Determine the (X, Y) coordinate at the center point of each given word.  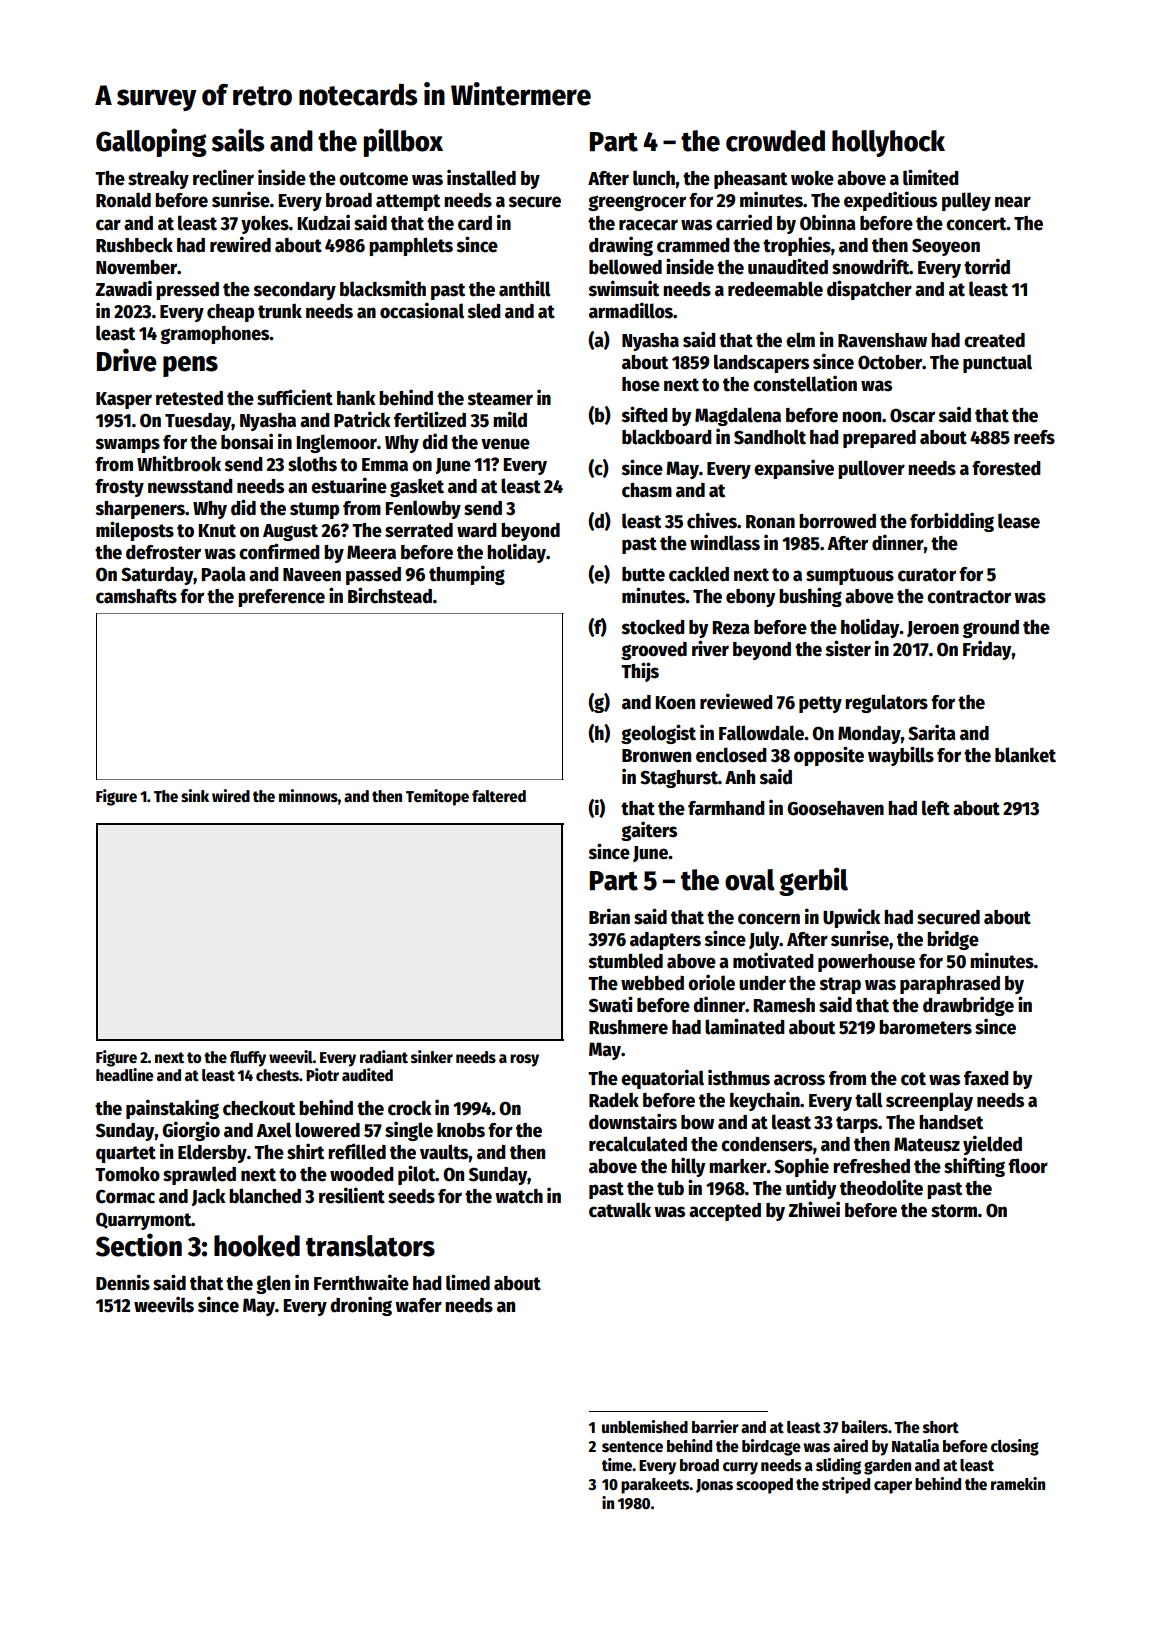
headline (124, 1075)
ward (477, 530)
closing (1015, 1447)
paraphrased (950, 985)
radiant (384, 1056)
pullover (871, 469)
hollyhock (888, 143)
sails (238, 140)
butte (643, 574)
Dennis (123, 1282)
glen (273, 1284)
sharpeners (140, 510)
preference (281, 598)
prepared (879, 439)
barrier (715, 1427)
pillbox (403, 142)
